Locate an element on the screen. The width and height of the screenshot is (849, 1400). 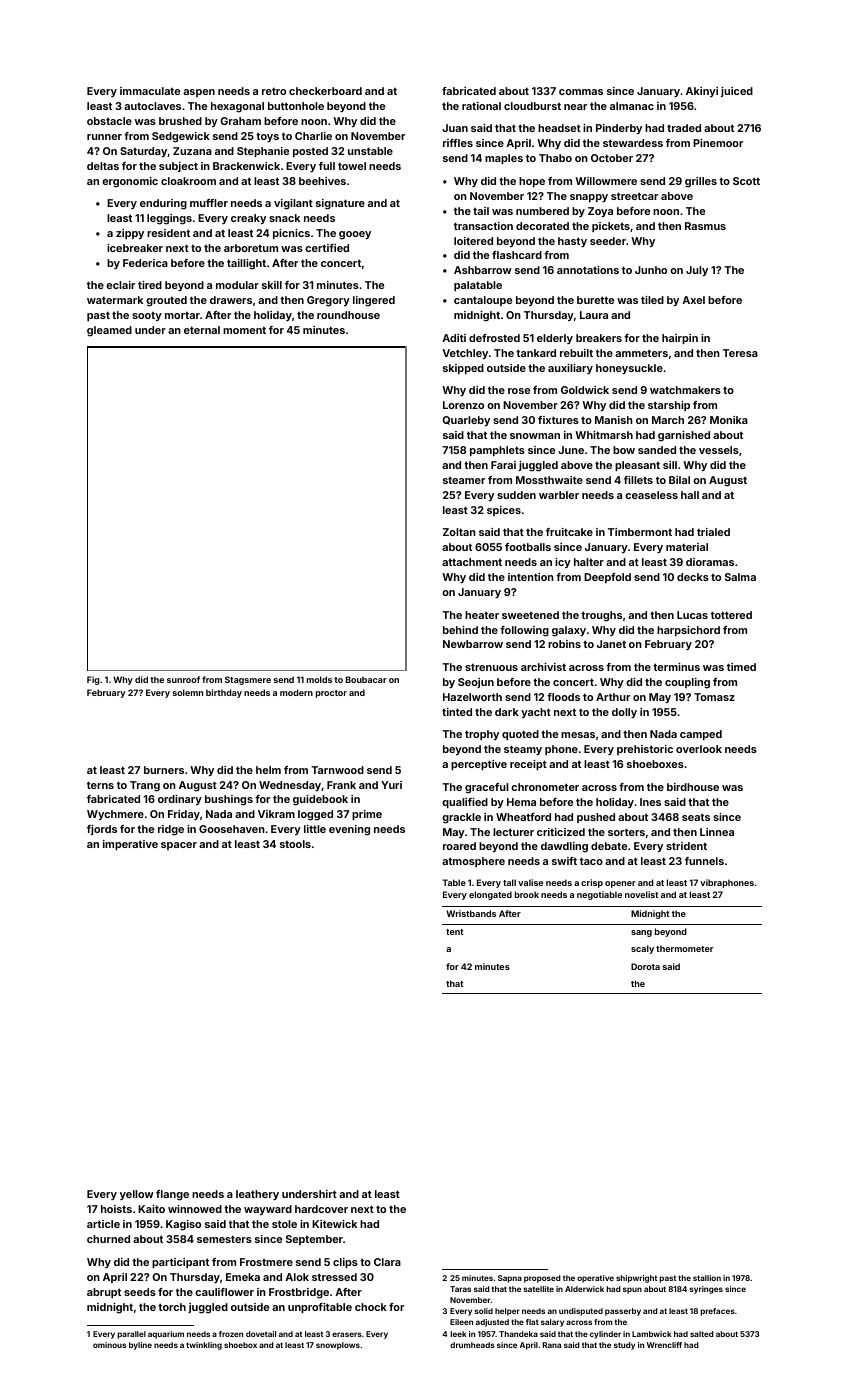
spacer is located at coordinates (179, 846).
